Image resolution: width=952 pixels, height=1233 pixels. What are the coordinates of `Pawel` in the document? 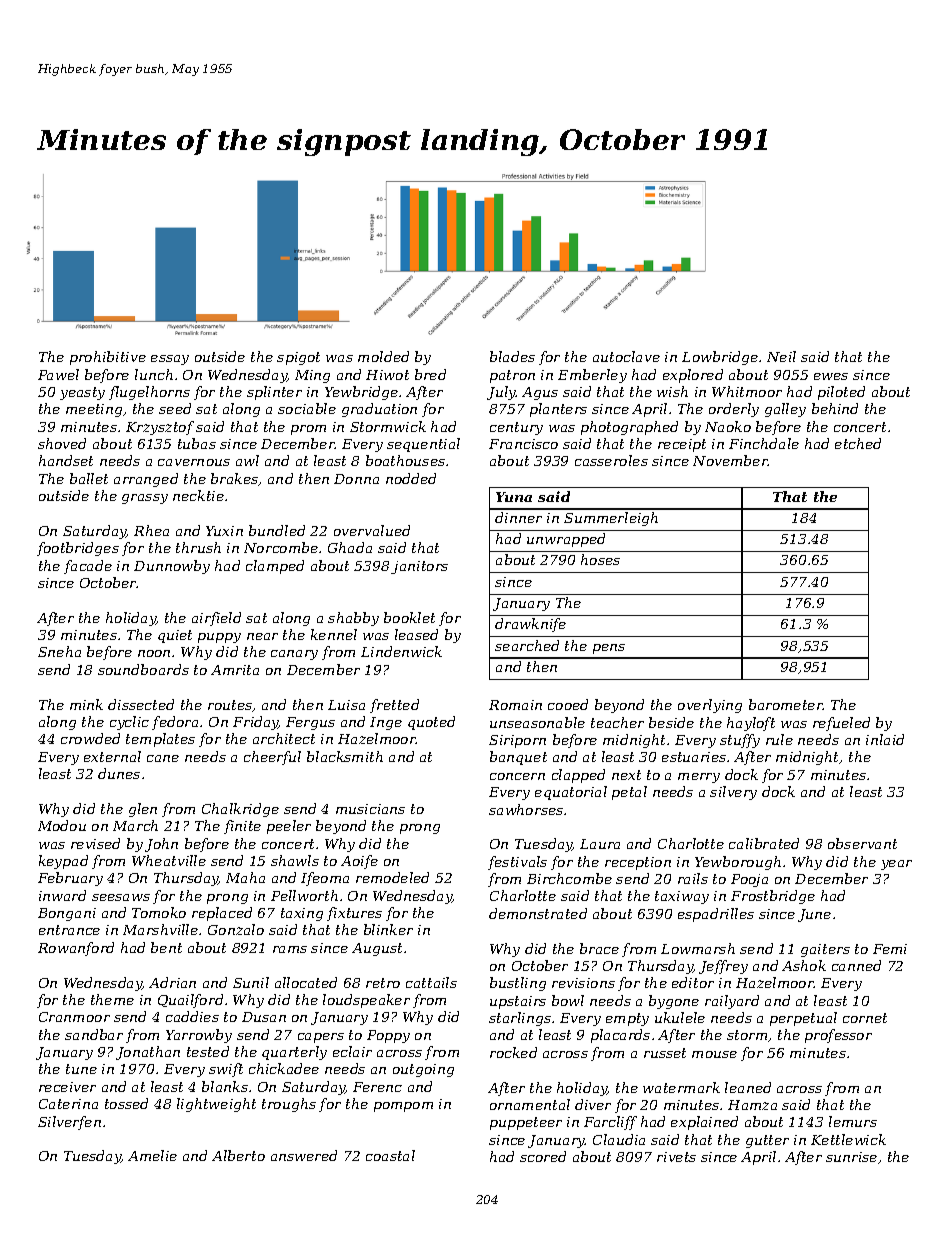 It's located at (58, 374).
